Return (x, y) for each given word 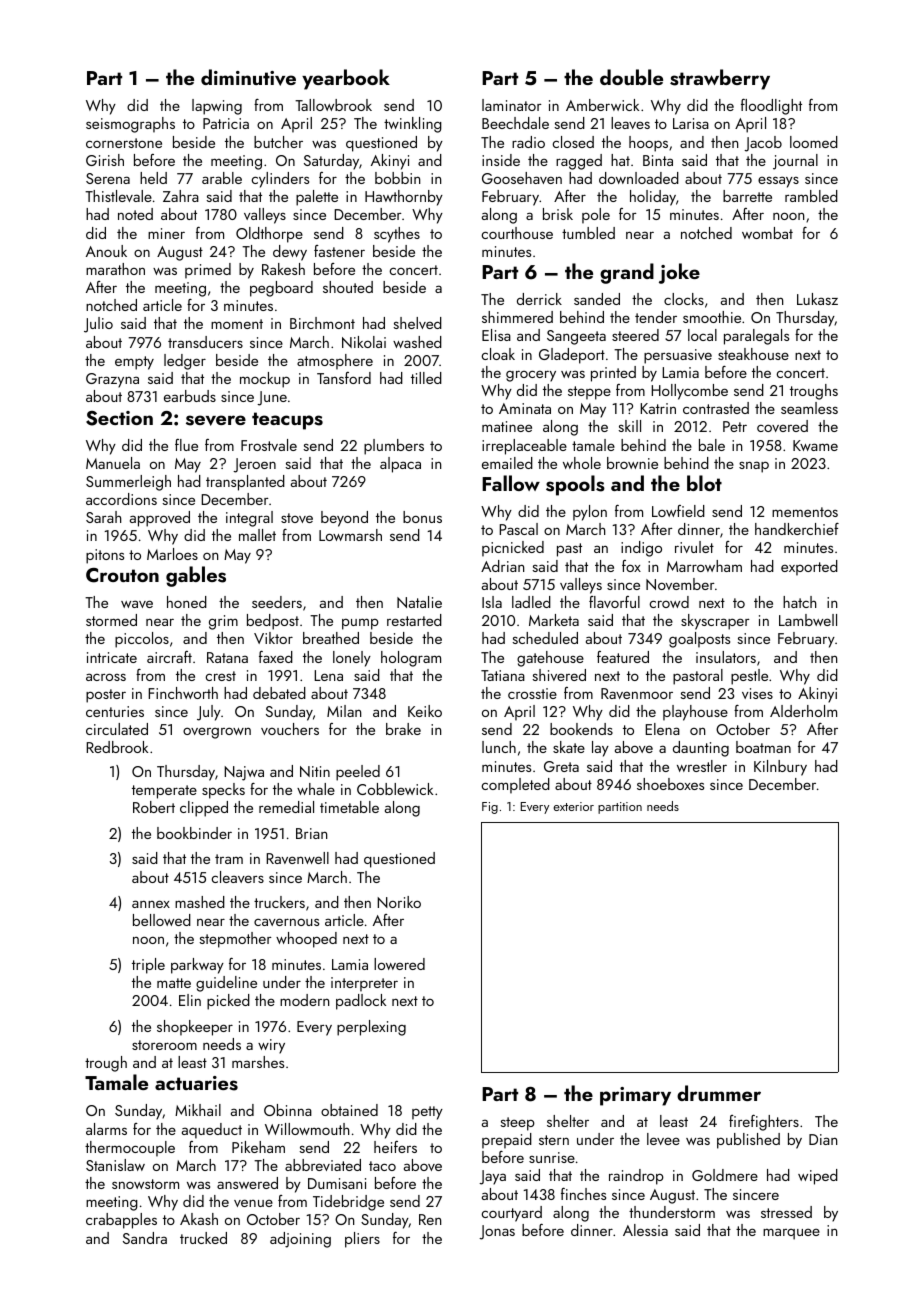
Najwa (244, 773)
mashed (200, 902)
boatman (763, 747)
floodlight (771, 107)
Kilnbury (780, 768)
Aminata (525, 408)
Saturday (331, 162)
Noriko (399, 902)
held (153, 178)
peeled (358, 773)
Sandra (145, 1238)
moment (237, 324)
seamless (809, 408)
